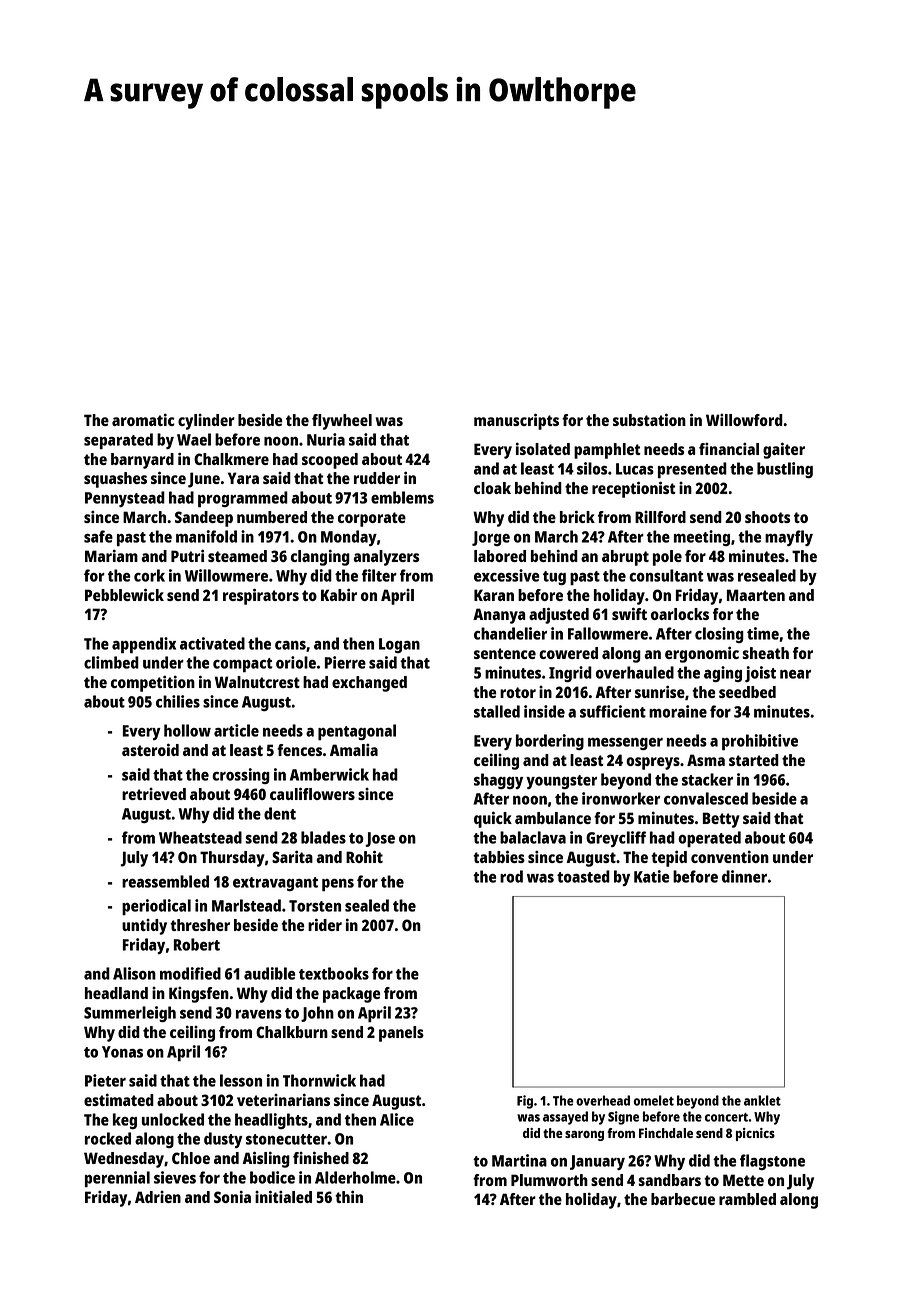 This page has height=1316, width=908. I want to click on Fig, so click(525, 1102).
